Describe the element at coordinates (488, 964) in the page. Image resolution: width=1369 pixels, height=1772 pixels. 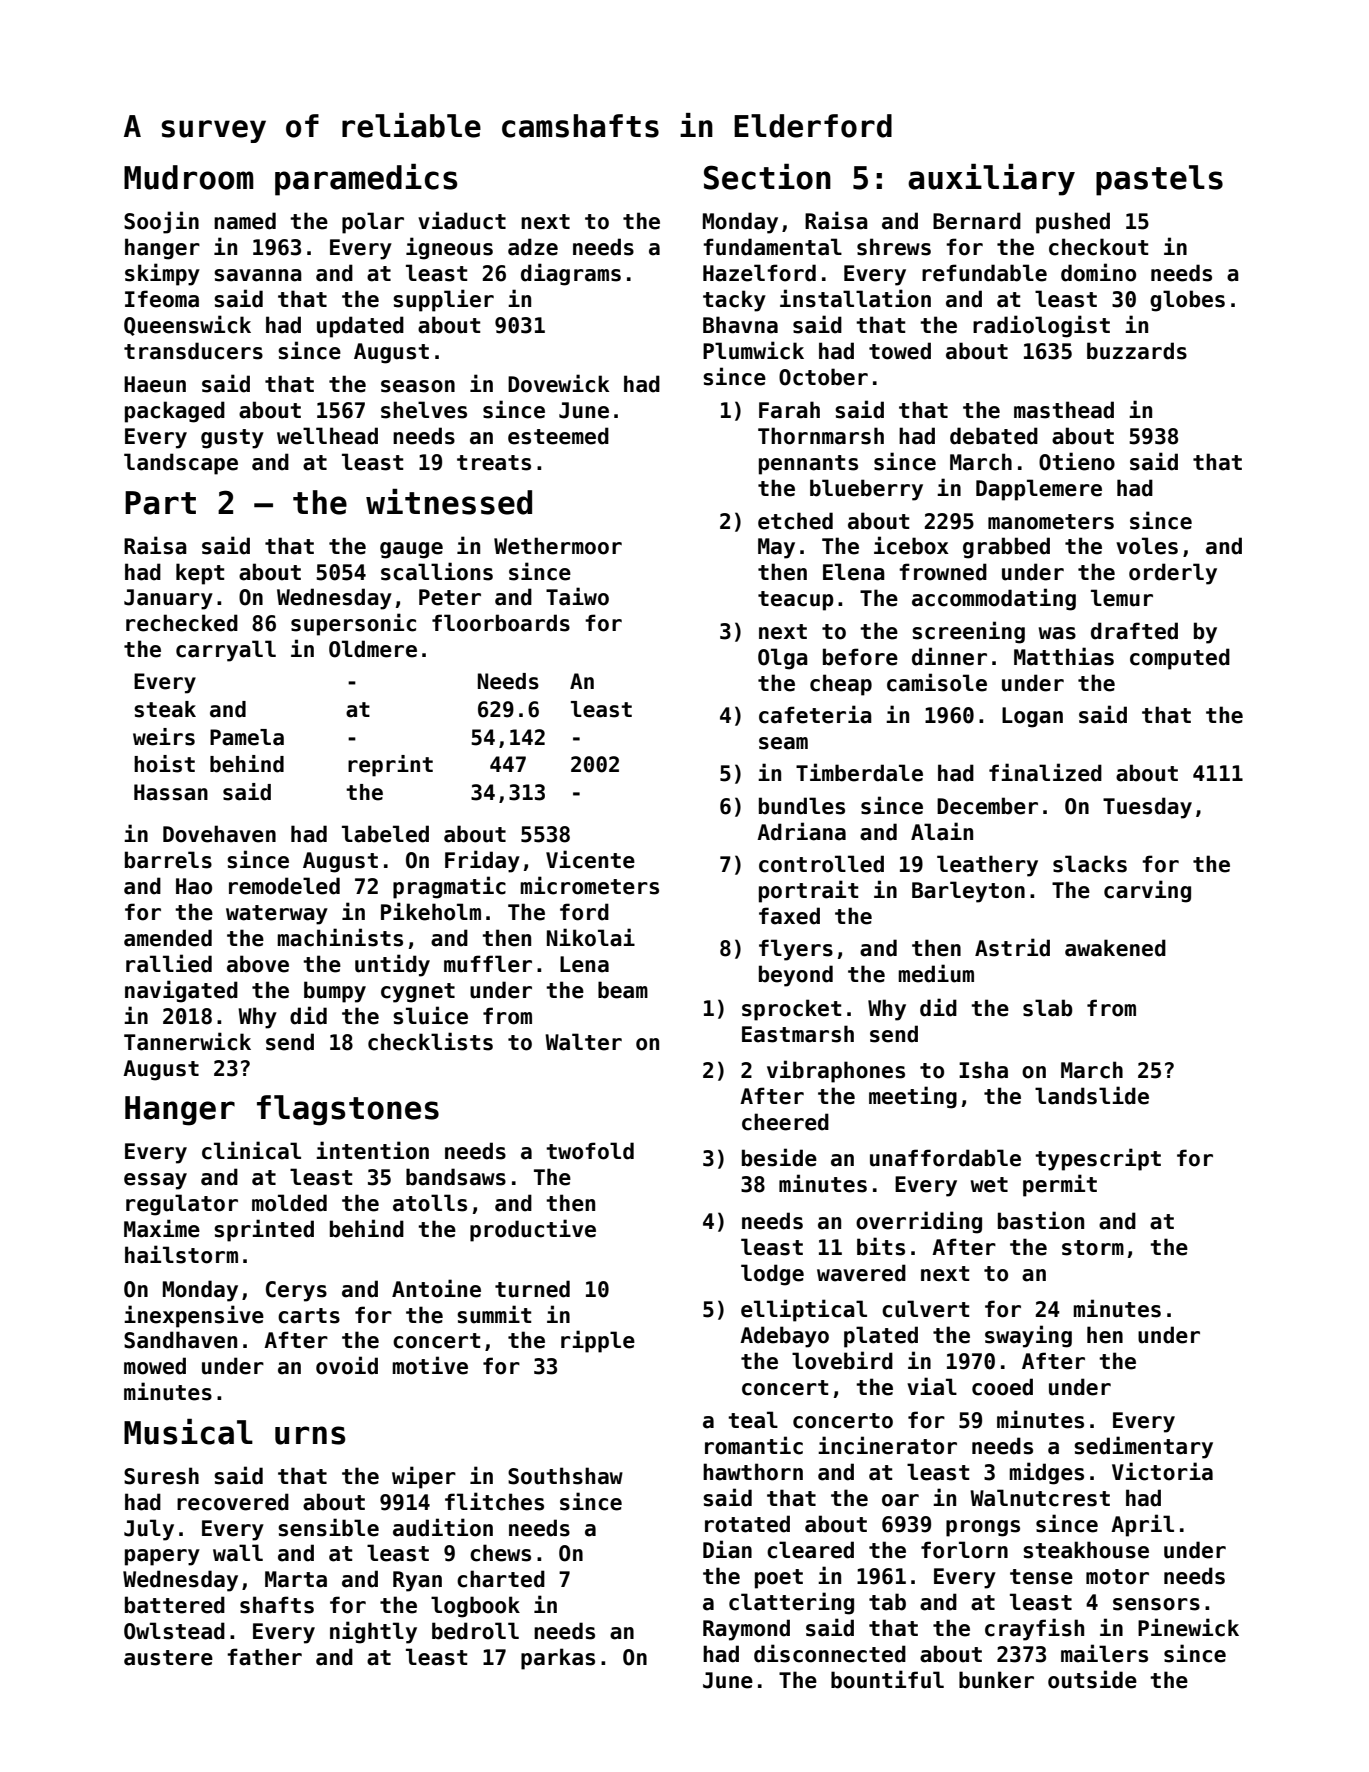
I see `muffler` at that location.
